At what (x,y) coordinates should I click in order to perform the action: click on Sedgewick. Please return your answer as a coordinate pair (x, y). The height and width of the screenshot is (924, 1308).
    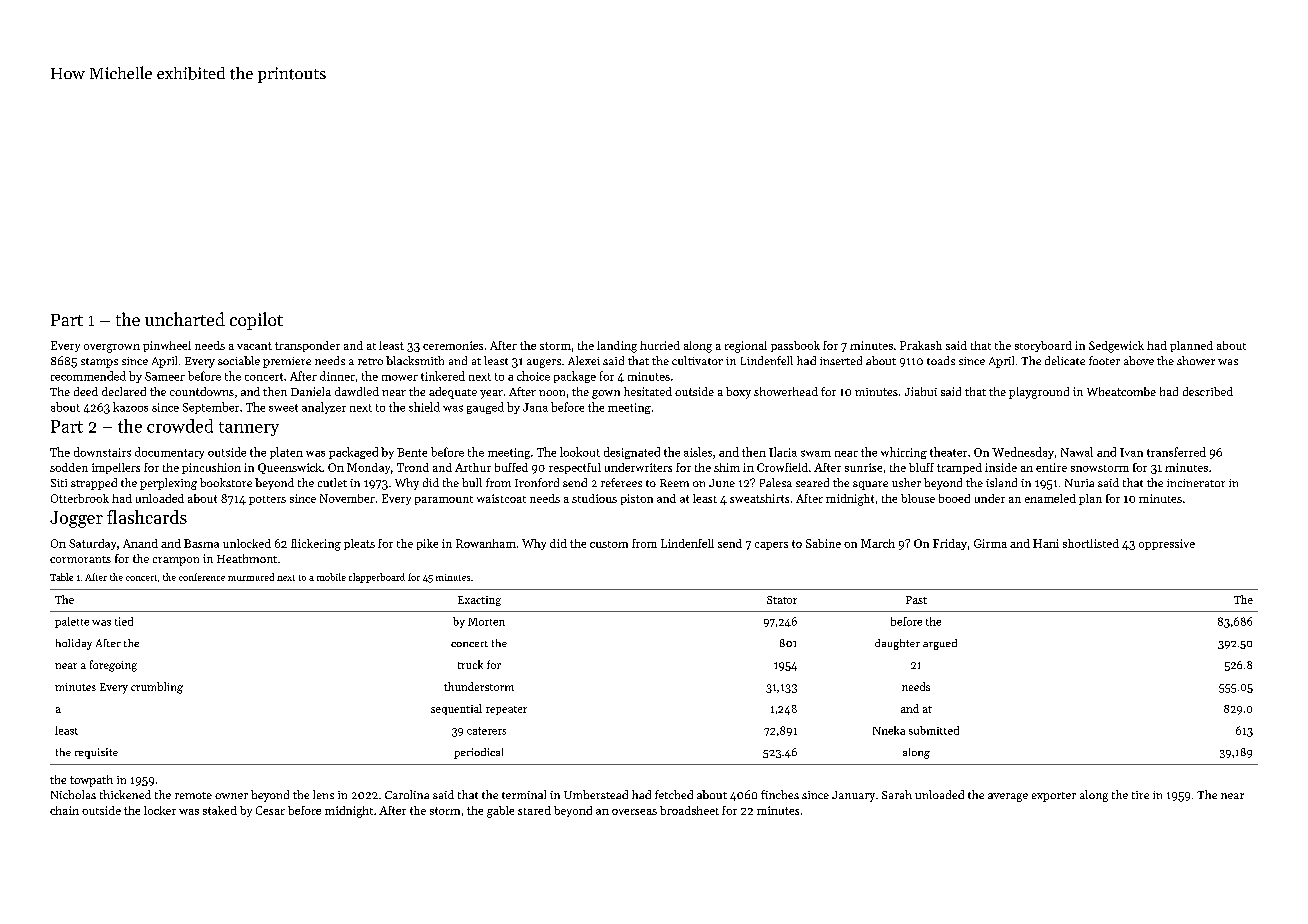
    Looking at the image, I should click on (1116, 347).
